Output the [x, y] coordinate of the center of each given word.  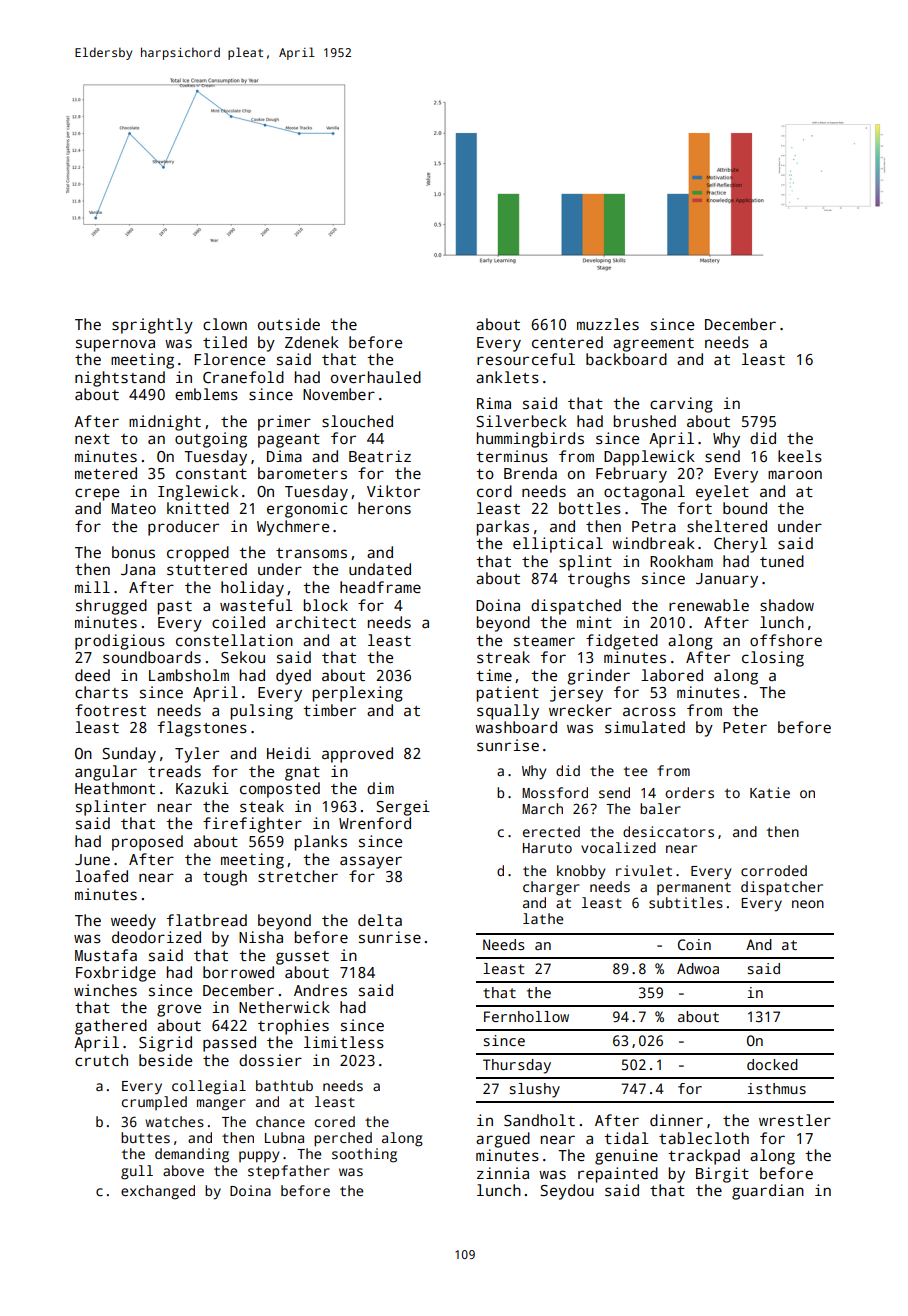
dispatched [576, 607]
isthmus [776, 1088]
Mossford [555, 792]
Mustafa [106, 955]
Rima [494, 403]
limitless [344, 1042]
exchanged [158, 1192]
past [174, 608]
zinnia [503, 1173]
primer [284, 423]
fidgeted [622, 642]
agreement [653, 345]
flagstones [202, 729]
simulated [645, 727]
